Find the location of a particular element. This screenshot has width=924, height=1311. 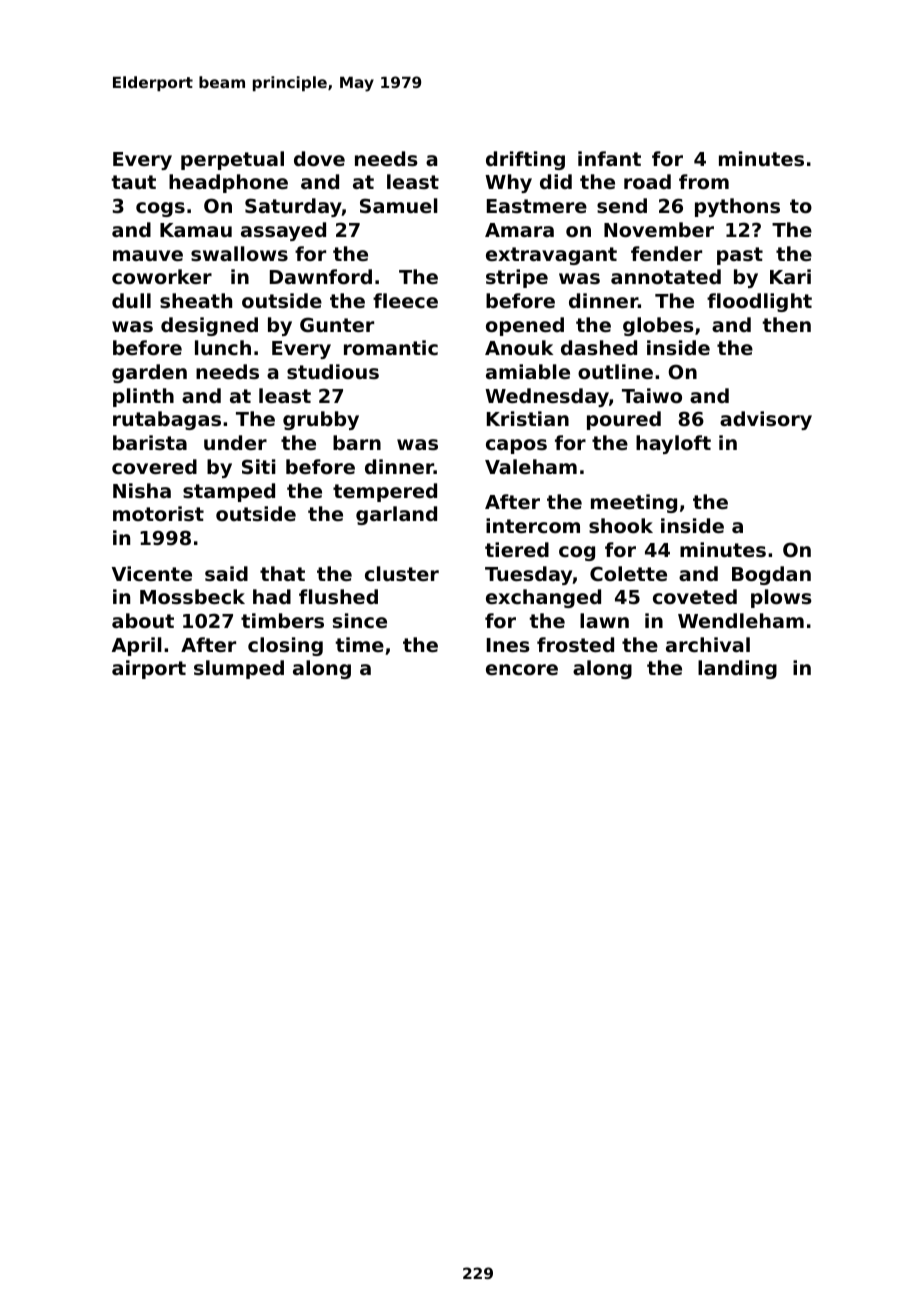

coworker is located at coordinates (162, 276).
